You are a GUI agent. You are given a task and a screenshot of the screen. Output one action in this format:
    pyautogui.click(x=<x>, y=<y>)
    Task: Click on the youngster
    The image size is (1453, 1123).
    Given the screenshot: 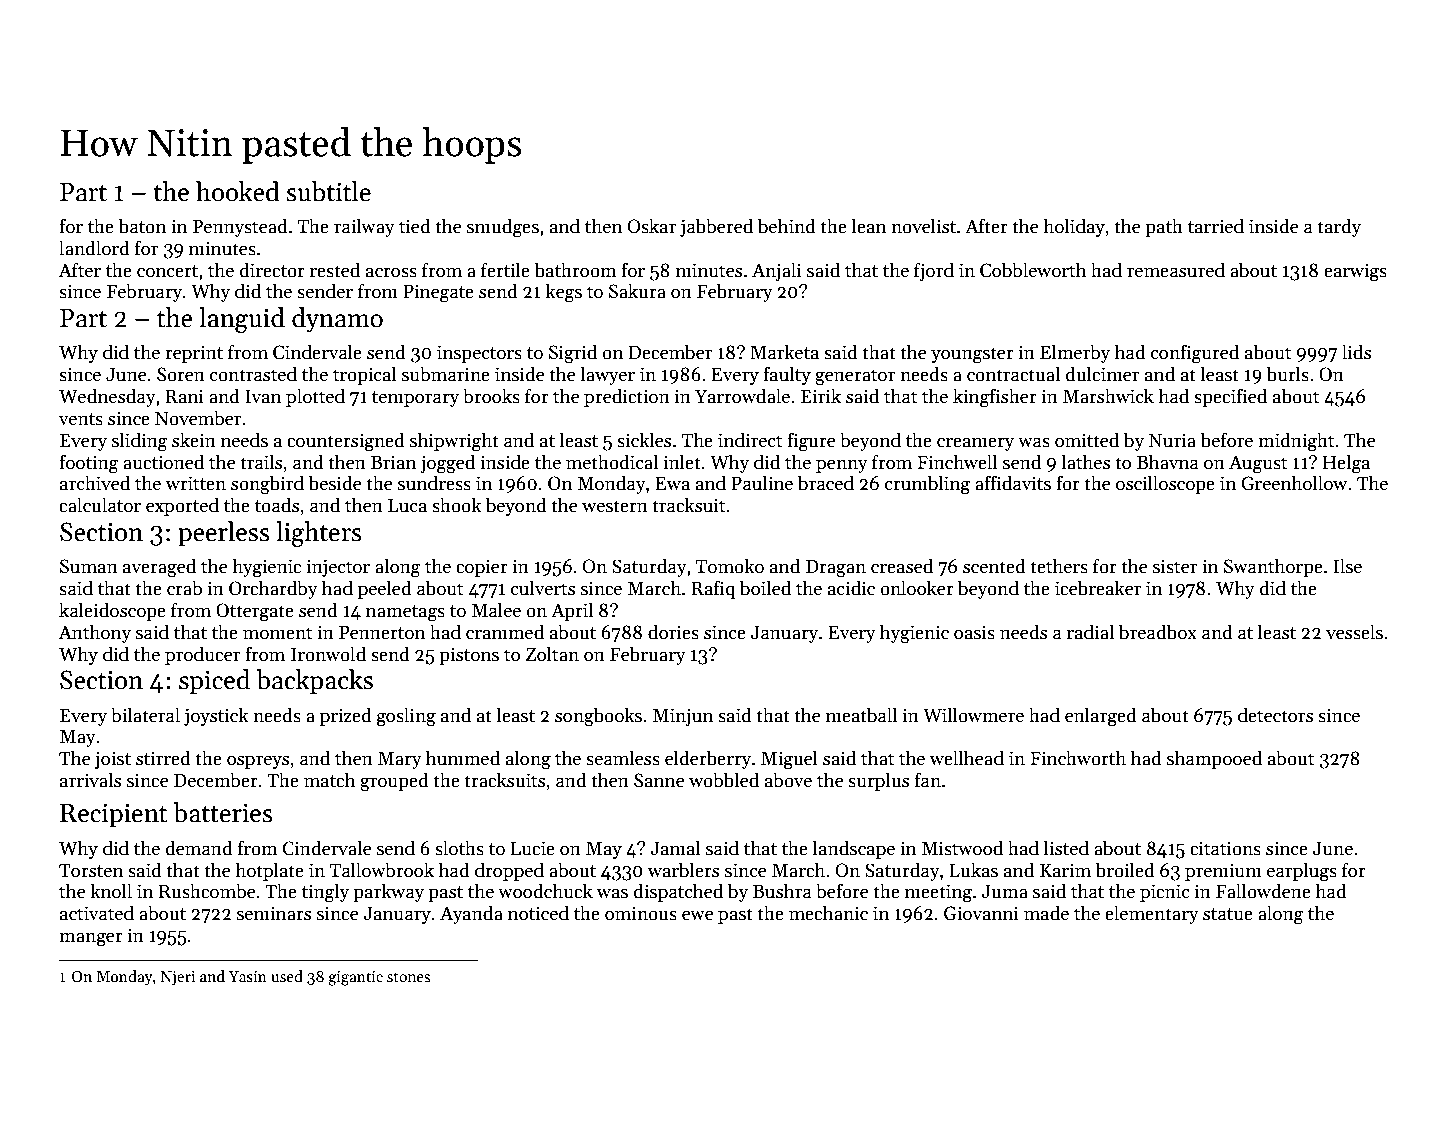 What is the action you would take?
    pyautogui.click(x=972, y=355)
